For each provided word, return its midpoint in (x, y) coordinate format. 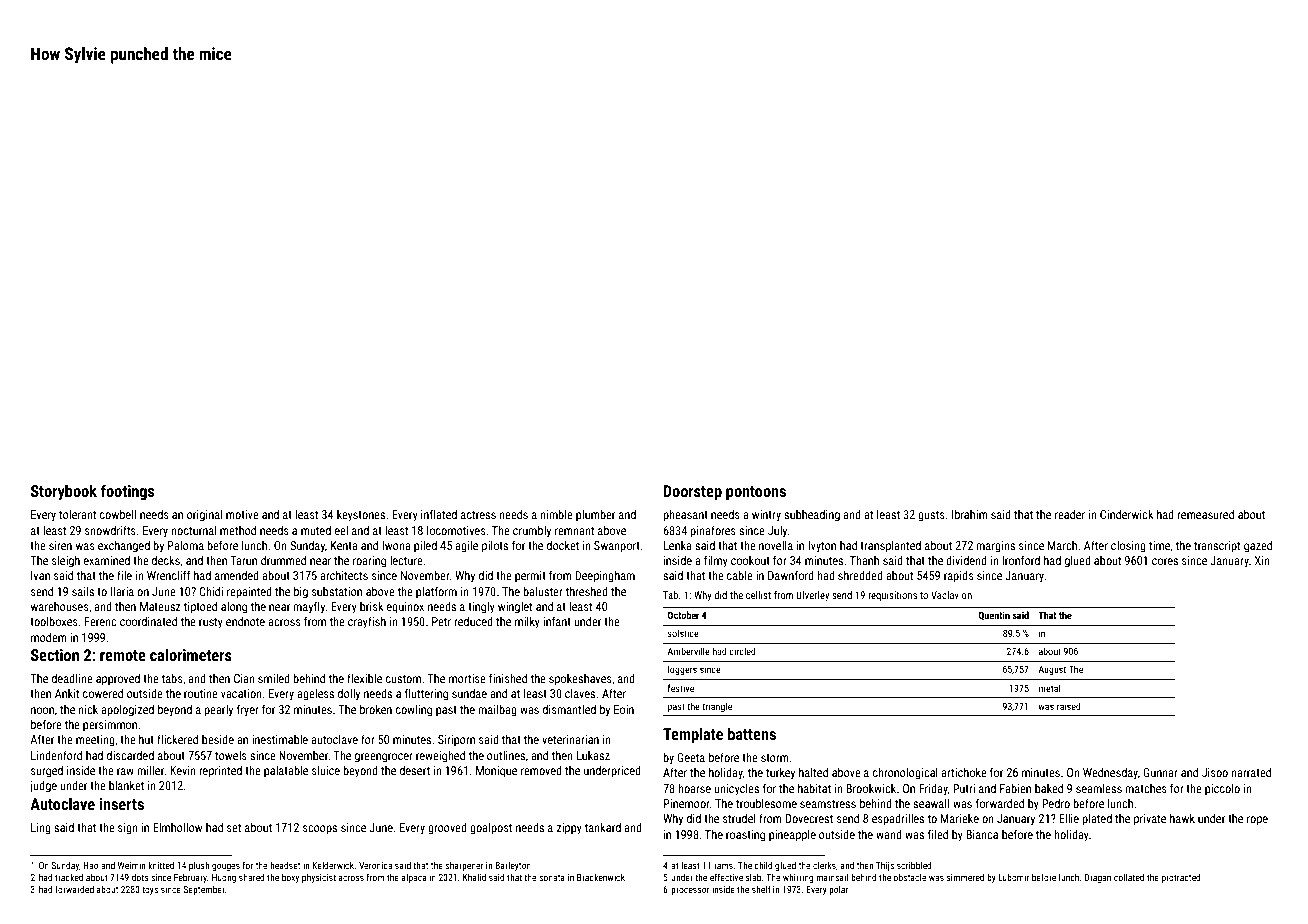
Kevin (183, 770)
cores (1165, 561)
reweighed (440, 757)
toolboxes (54, 621)
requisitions (892, 596)
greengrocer (384, 758)
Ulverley (812, 596)
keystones (361, 516)
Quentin (994, 615)
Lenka (678, 545)
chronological (905, 774)
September (204, 890)
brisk (372, 606)
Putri (964, 788)
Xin (1262, 560)
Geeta (691, 757)
